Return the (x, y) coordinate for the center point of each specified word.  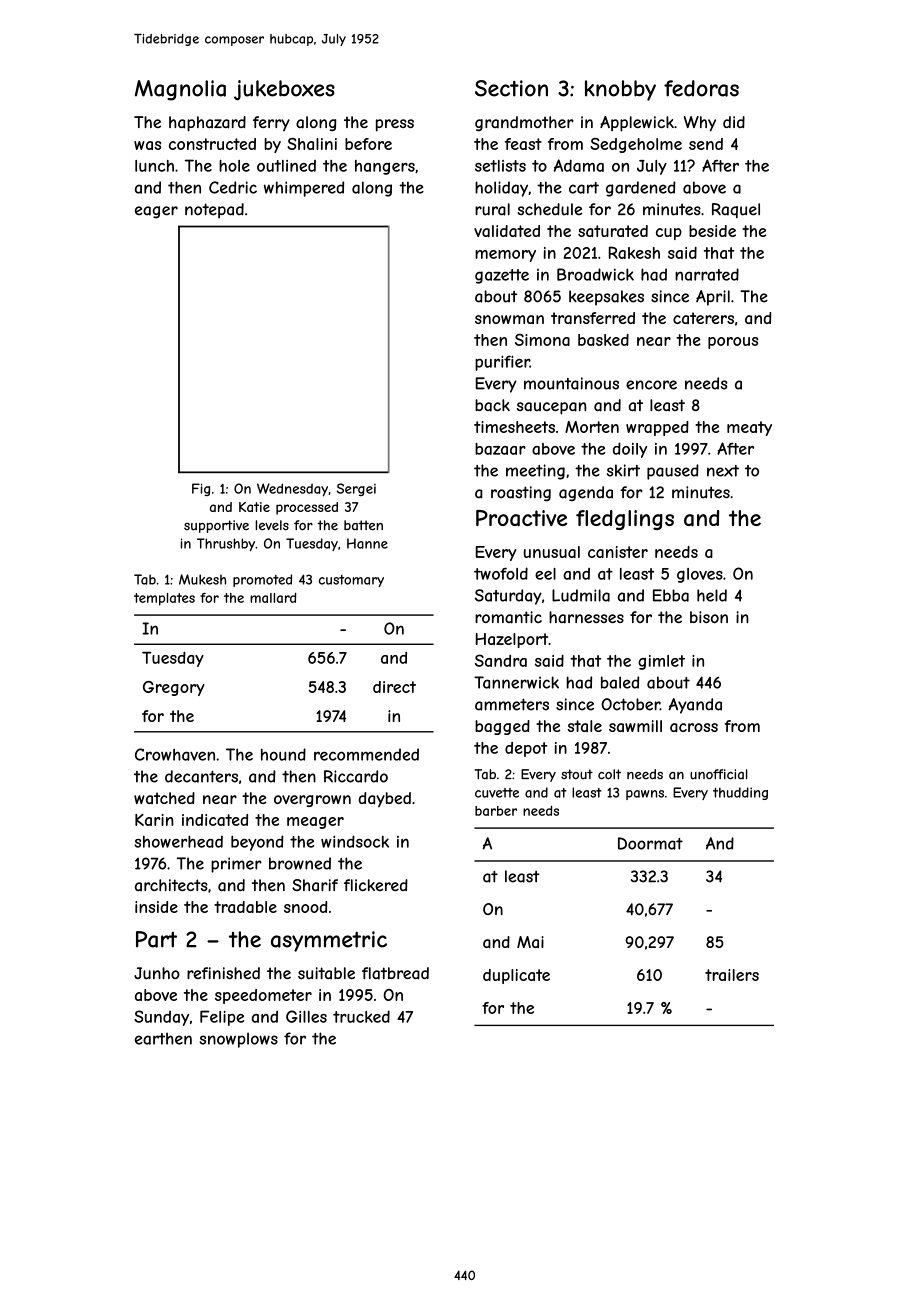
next (723, 471)
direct (394, 687)
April (713, 298)
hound (283, 754)
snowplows (238, 1040)
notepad (214, 211)
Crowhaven (175, 754)
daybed (385, 799)
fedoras (701, 88)
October (630, 704)
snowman (509, 319)
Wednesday (292, 490)
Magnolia (180, 90)
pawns (645, 795)
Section (511, 88)
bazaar (500, 449)
